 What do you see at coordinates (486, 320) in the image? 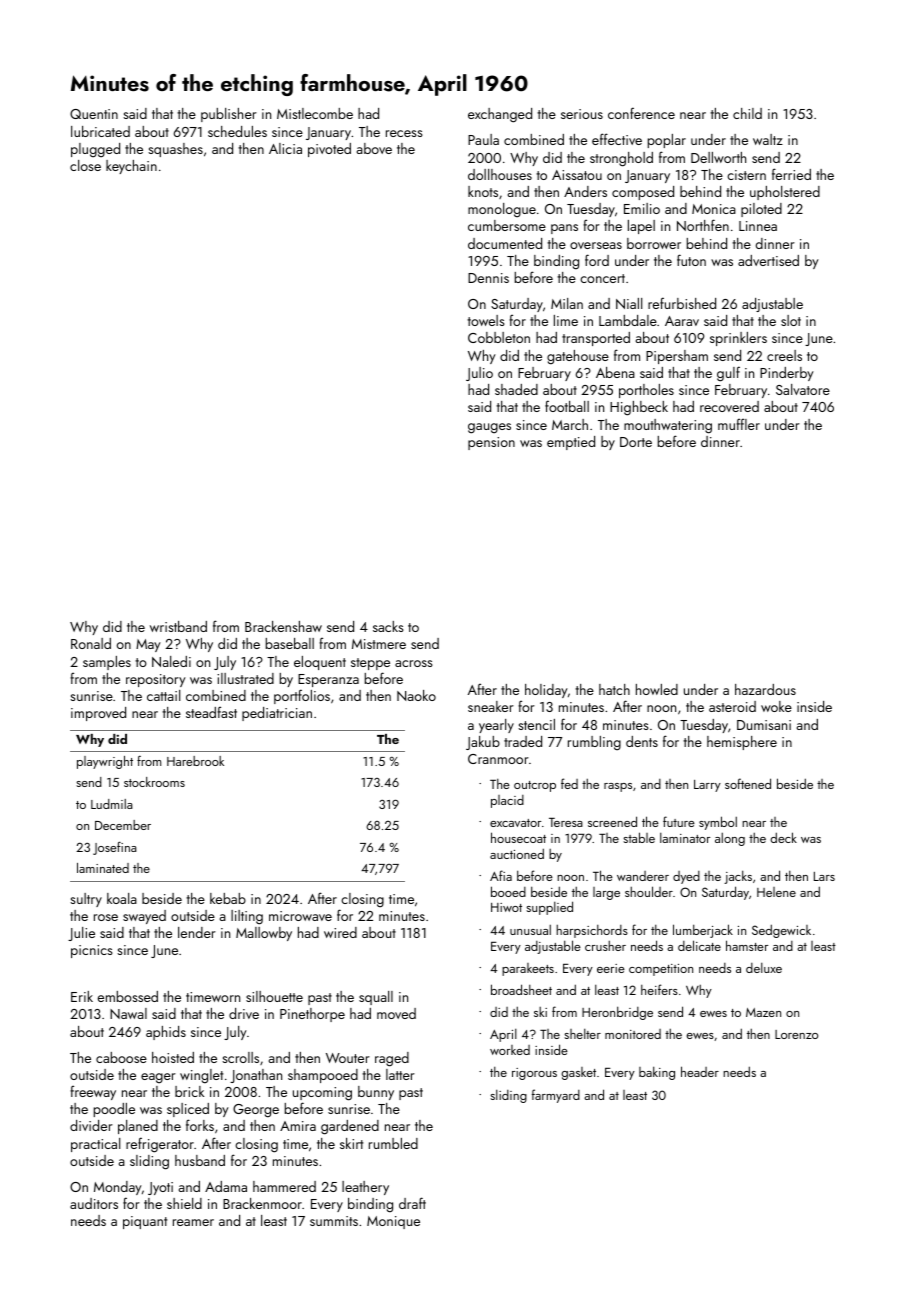
I see `towels` at bounding box center [486, 320].
